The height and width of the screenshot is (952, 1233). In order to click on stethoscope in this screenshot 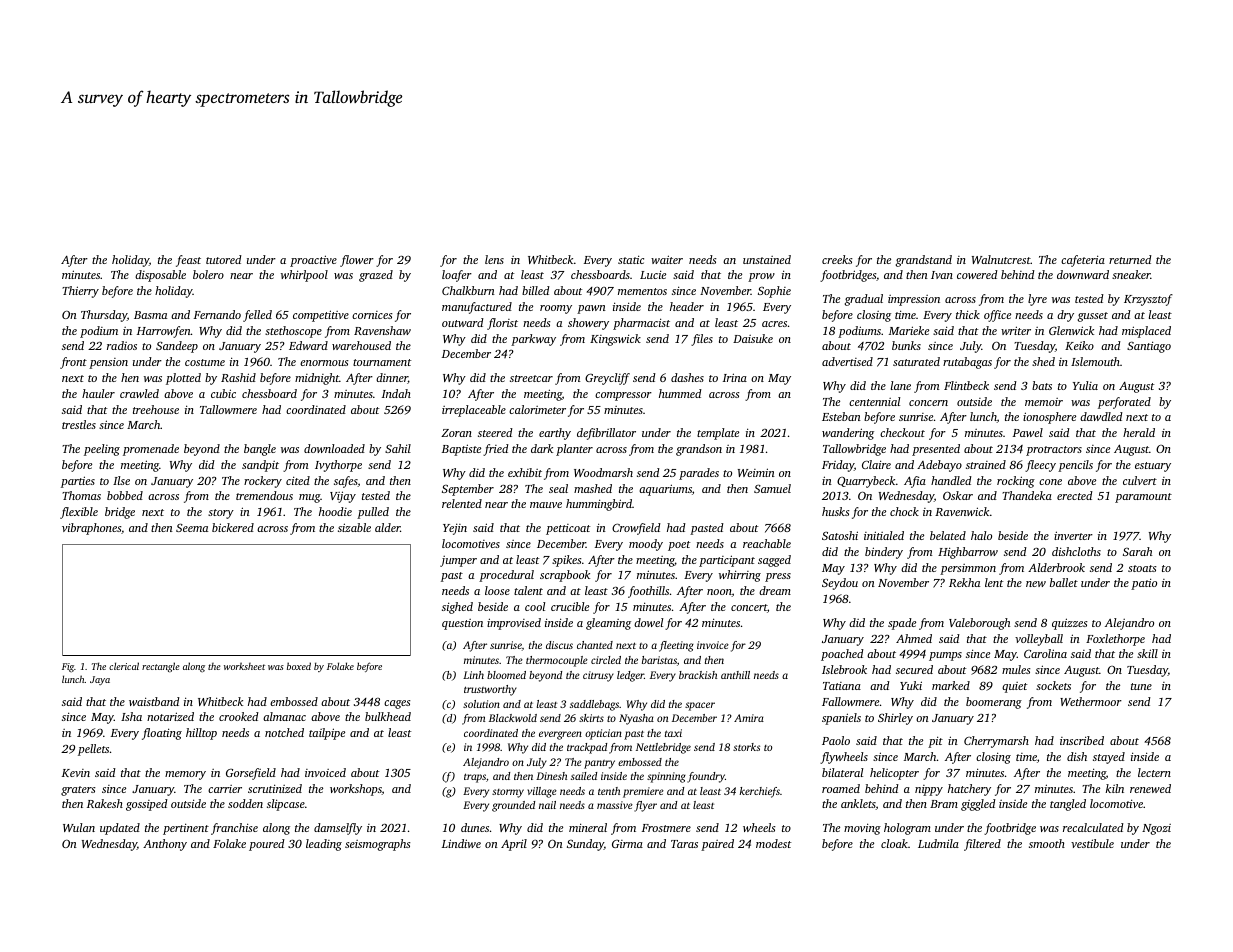, I will do `click(293, 332)`.
